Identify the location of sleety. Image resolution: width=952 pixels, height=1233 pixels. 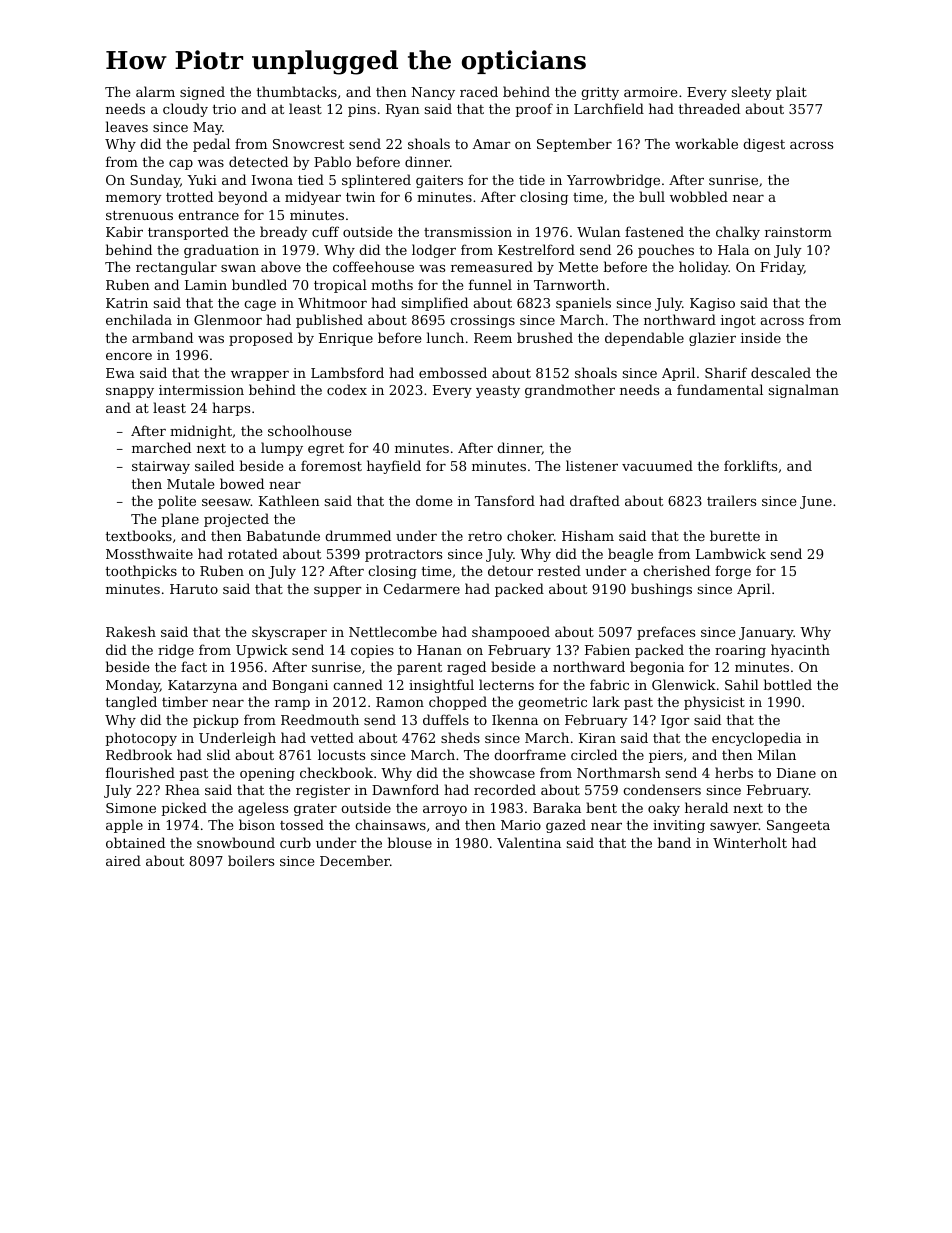
(752, 93).
